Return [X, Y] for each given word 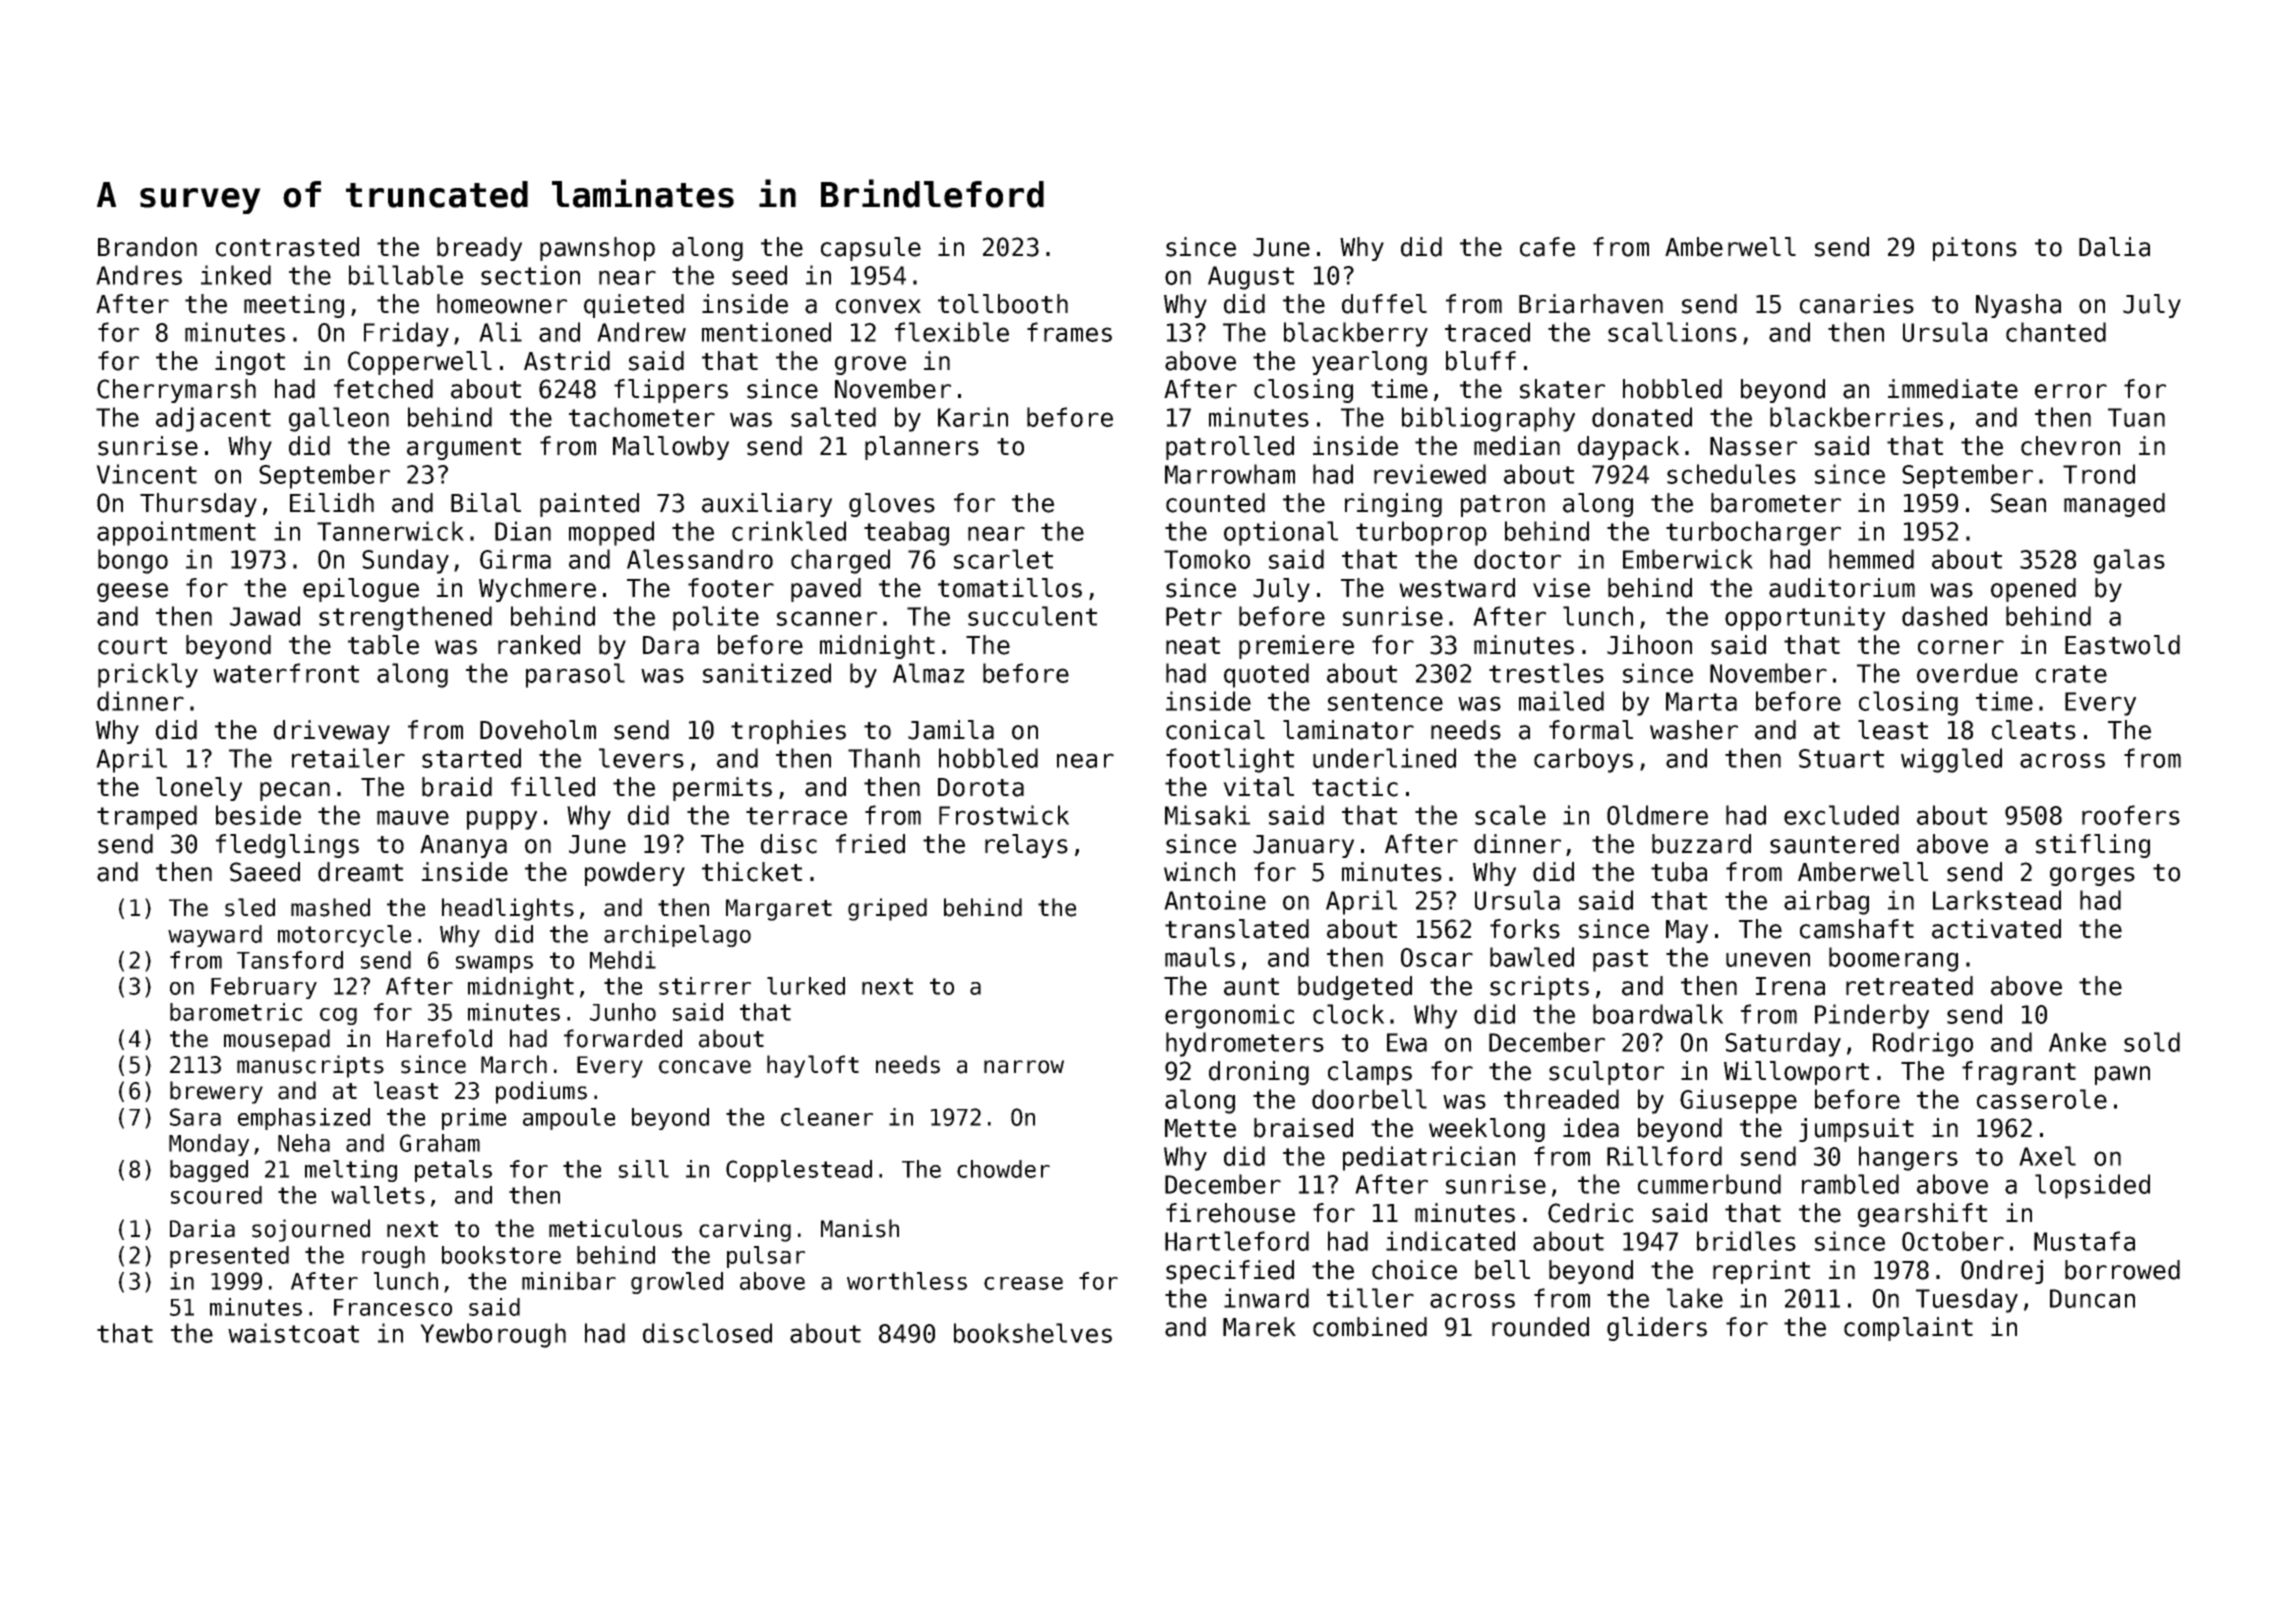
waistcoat [293, 1333]
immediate [1953, 389]
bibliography [1488, 419]
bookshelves [1033, 1333]
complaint [1908, 1329]
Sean [2018, 503]
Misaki [1207, 815]
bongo [133, 561]
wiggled [1951, 760]
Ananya [463, 846]
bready [479, 249]
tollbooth [1003, 304]
